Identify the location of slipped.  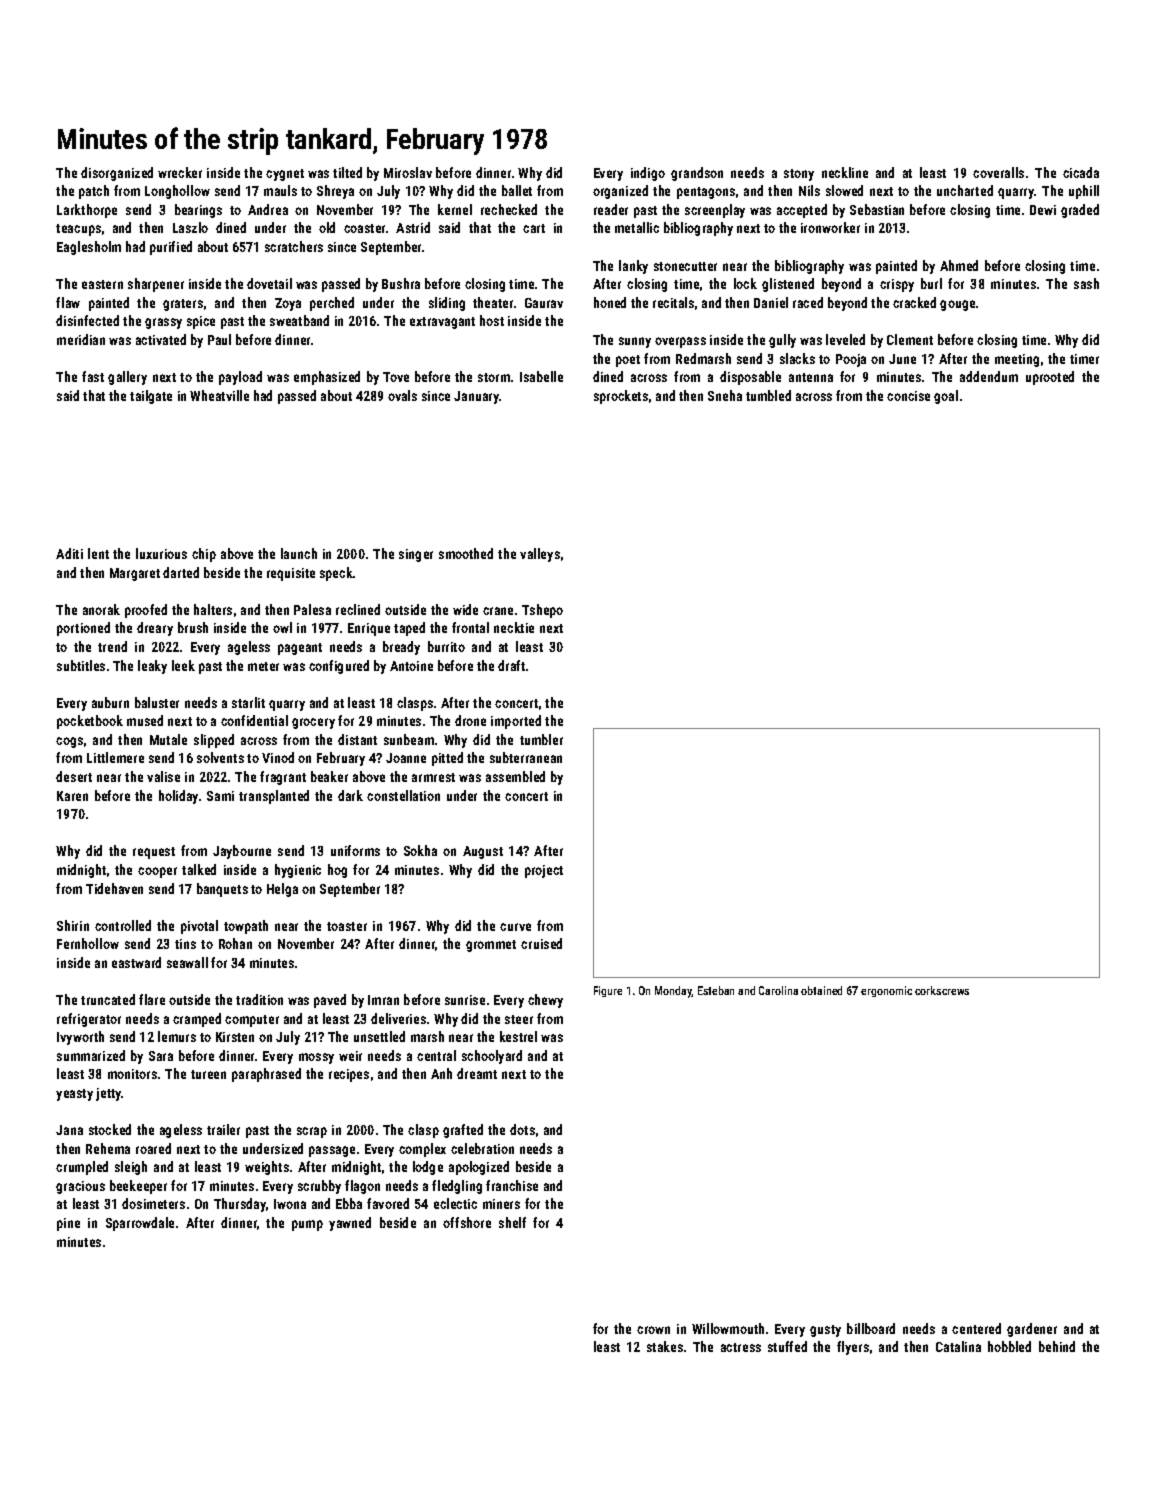
(214, 741).
